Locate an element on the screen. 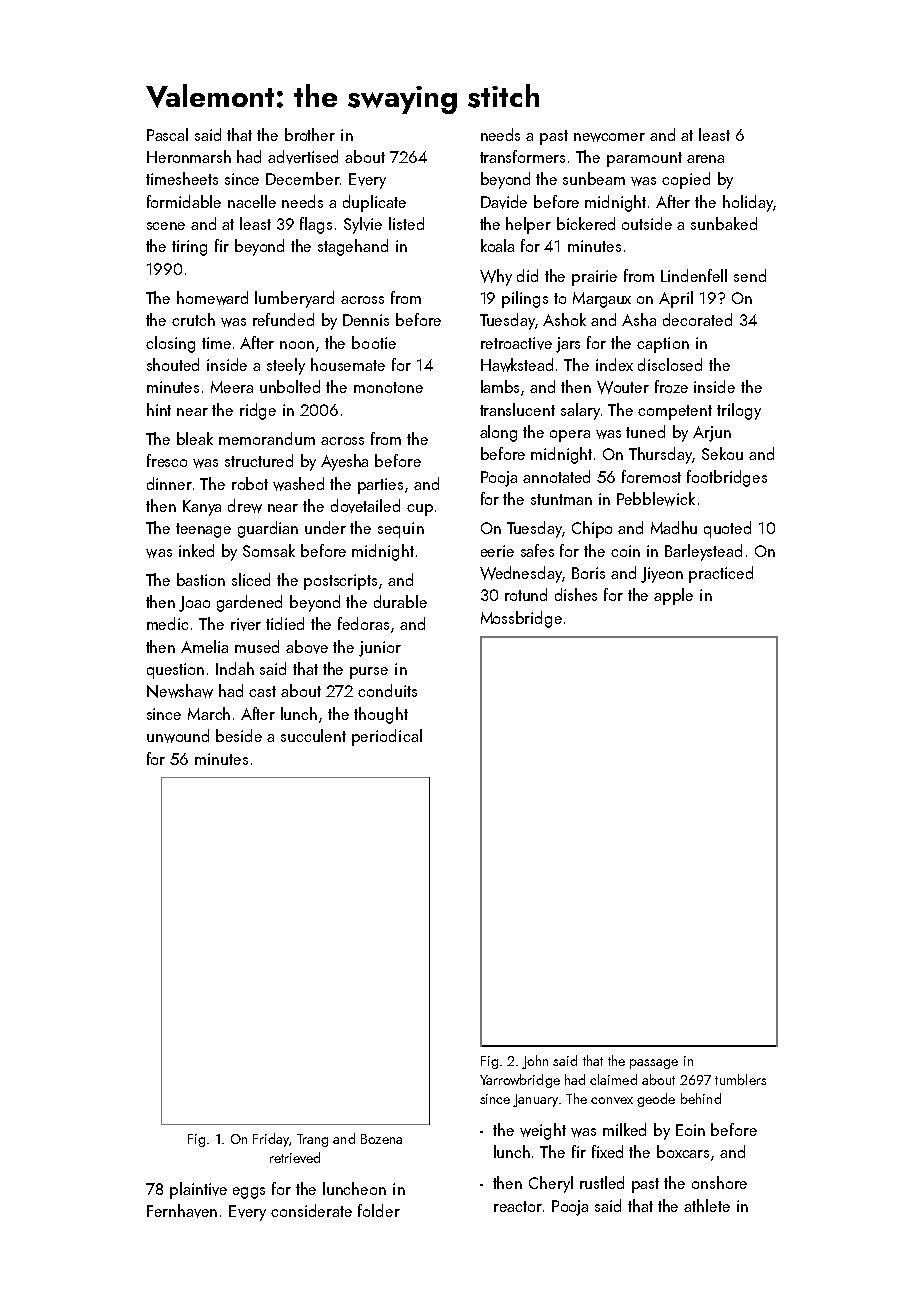  tumblers is located at coordinates (740, 1079).
